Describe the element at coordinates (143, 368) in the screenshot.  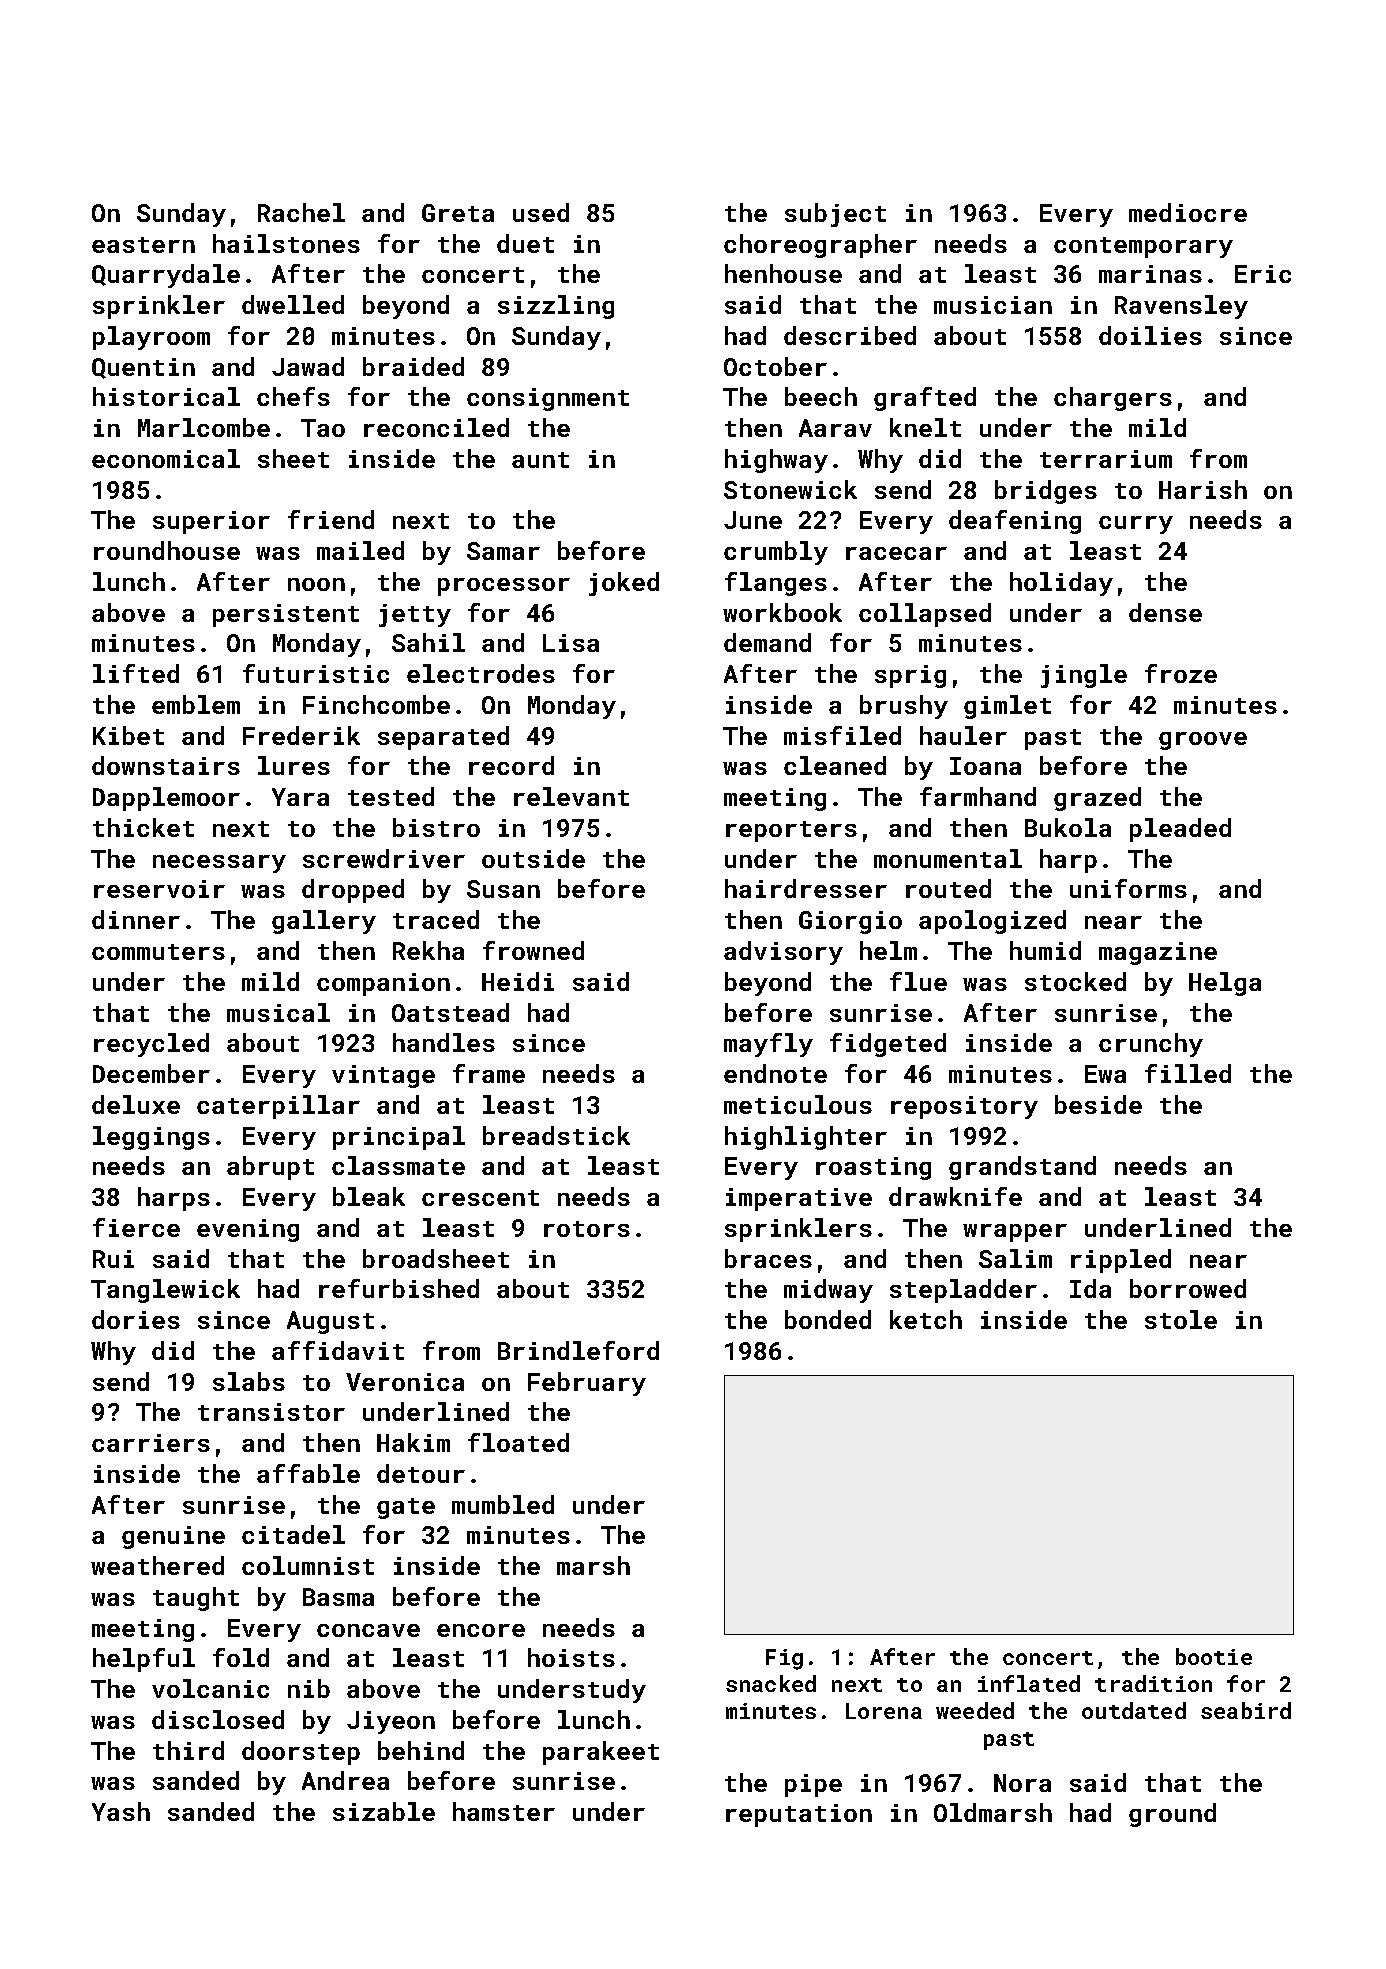
I see `Quentin` at that location.
